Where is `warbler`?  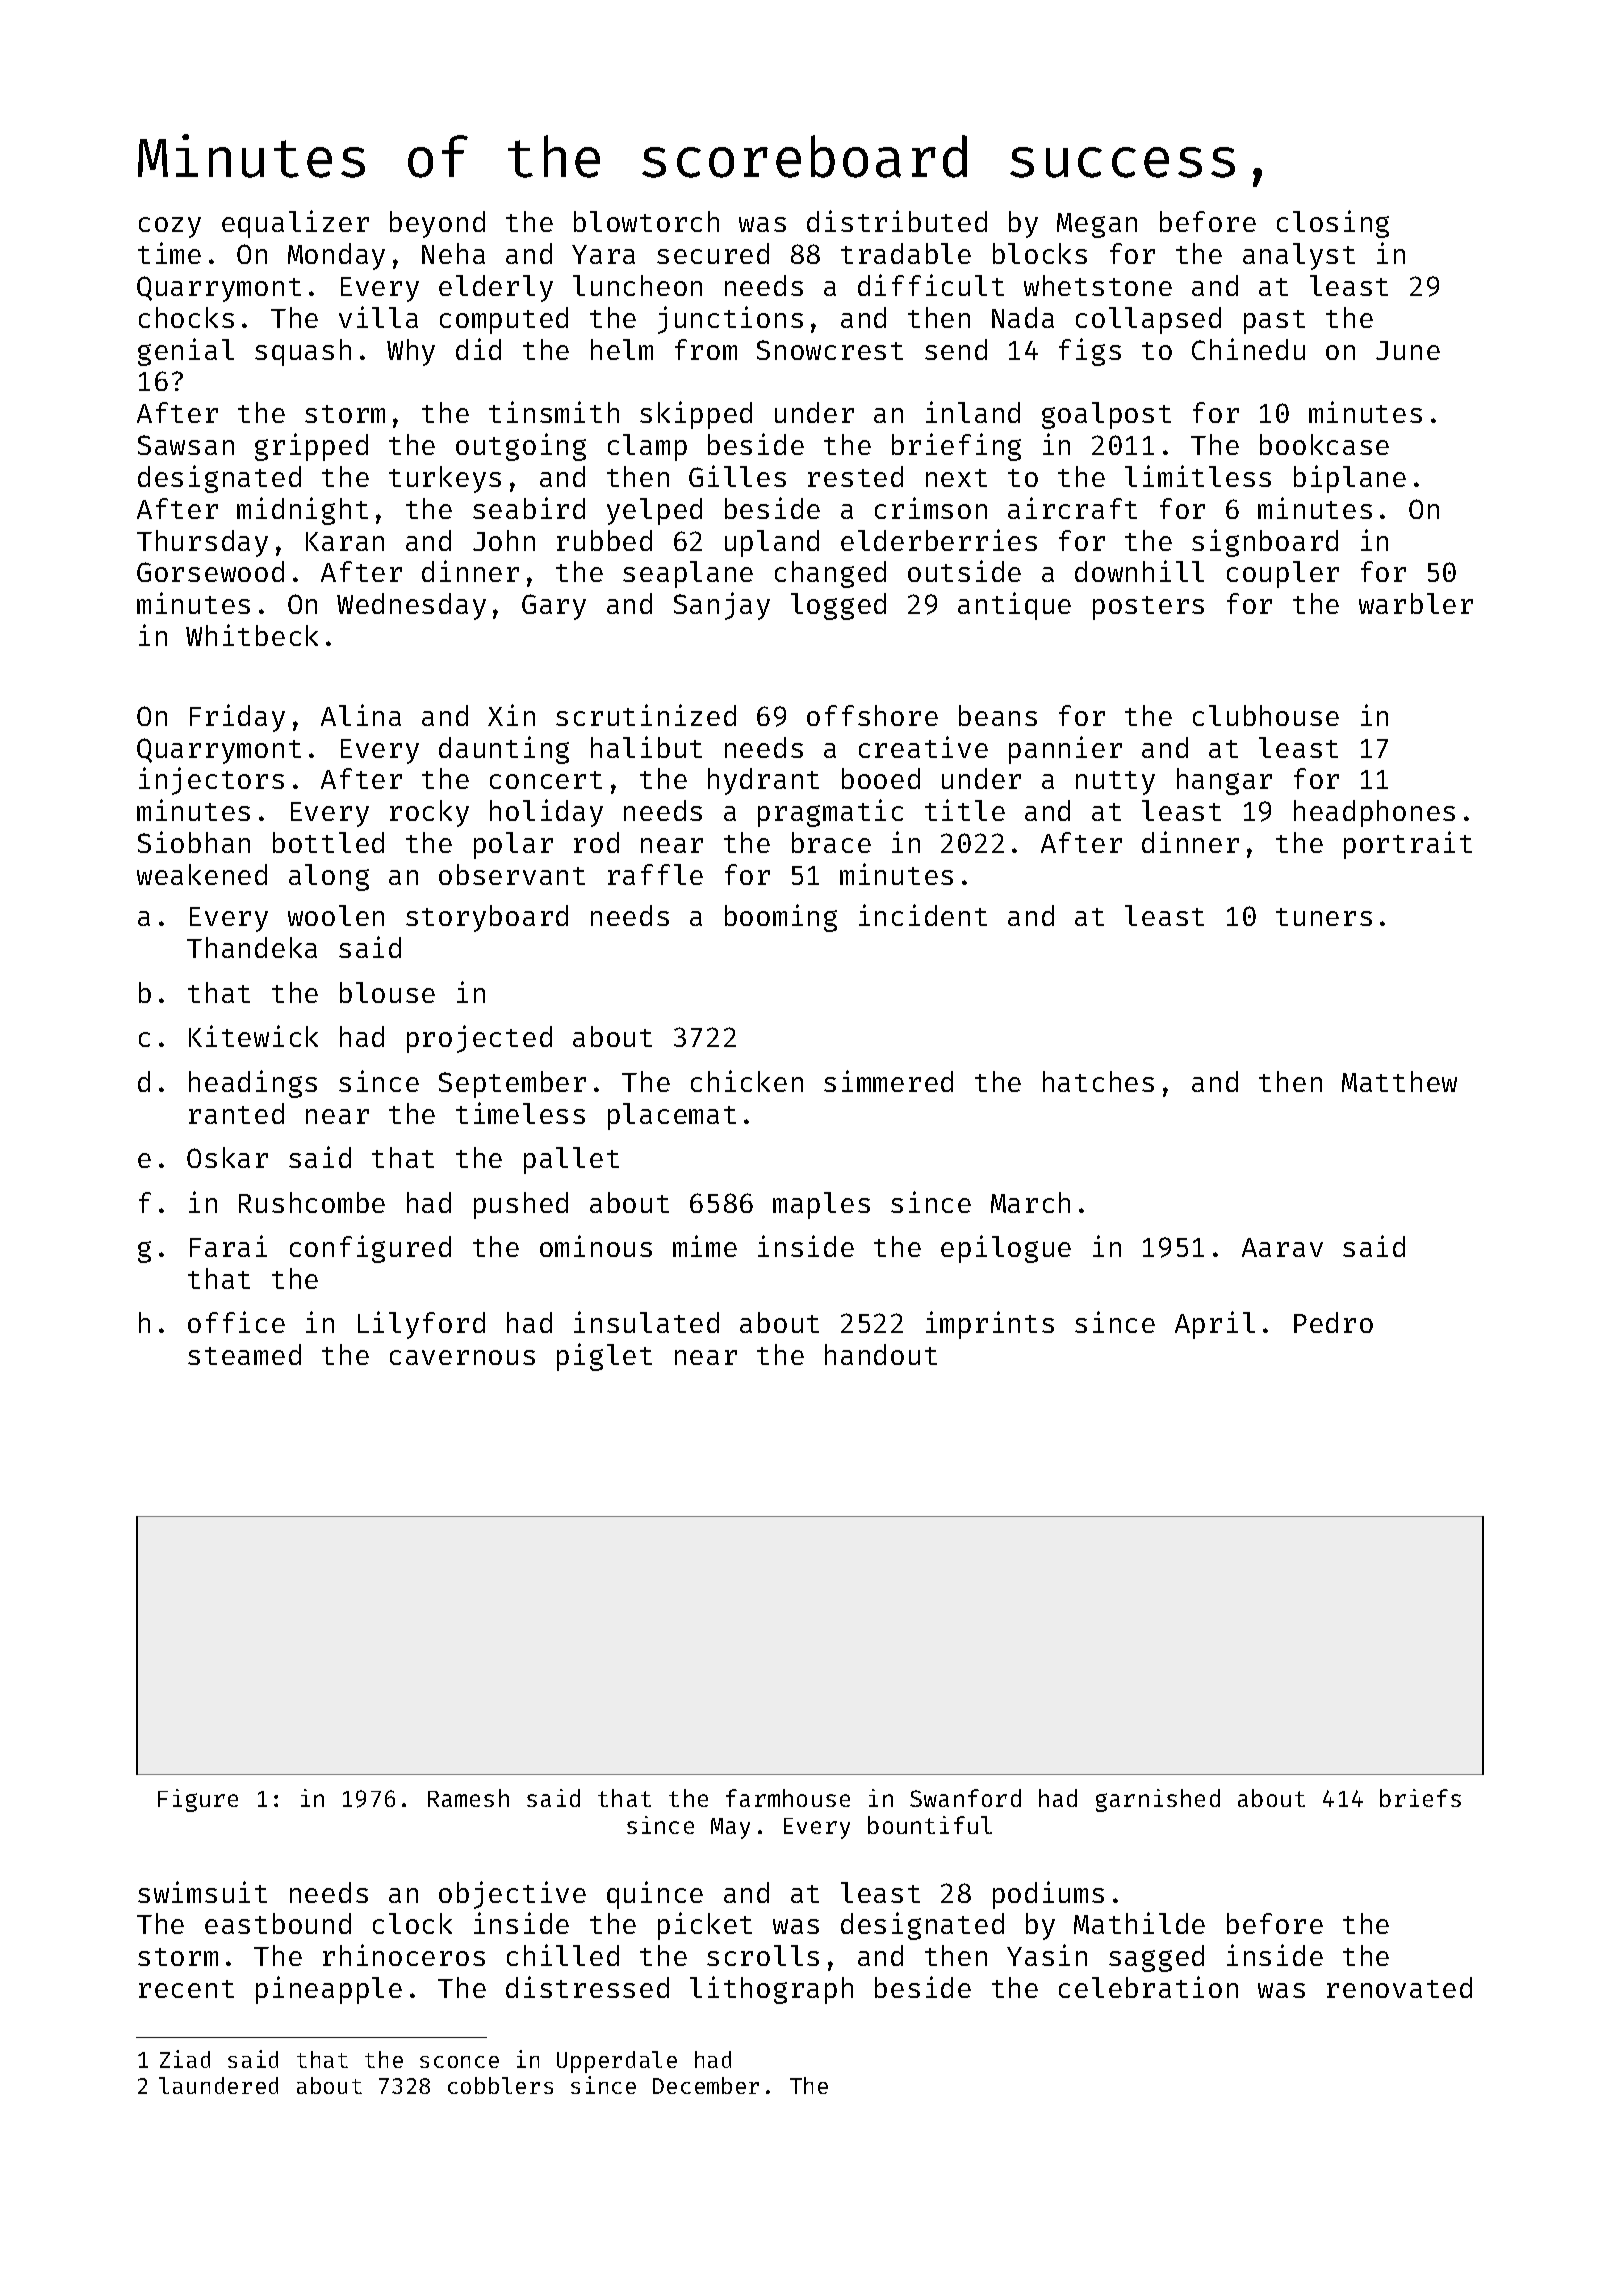 warbler is located at coordinates (1416, 603).
